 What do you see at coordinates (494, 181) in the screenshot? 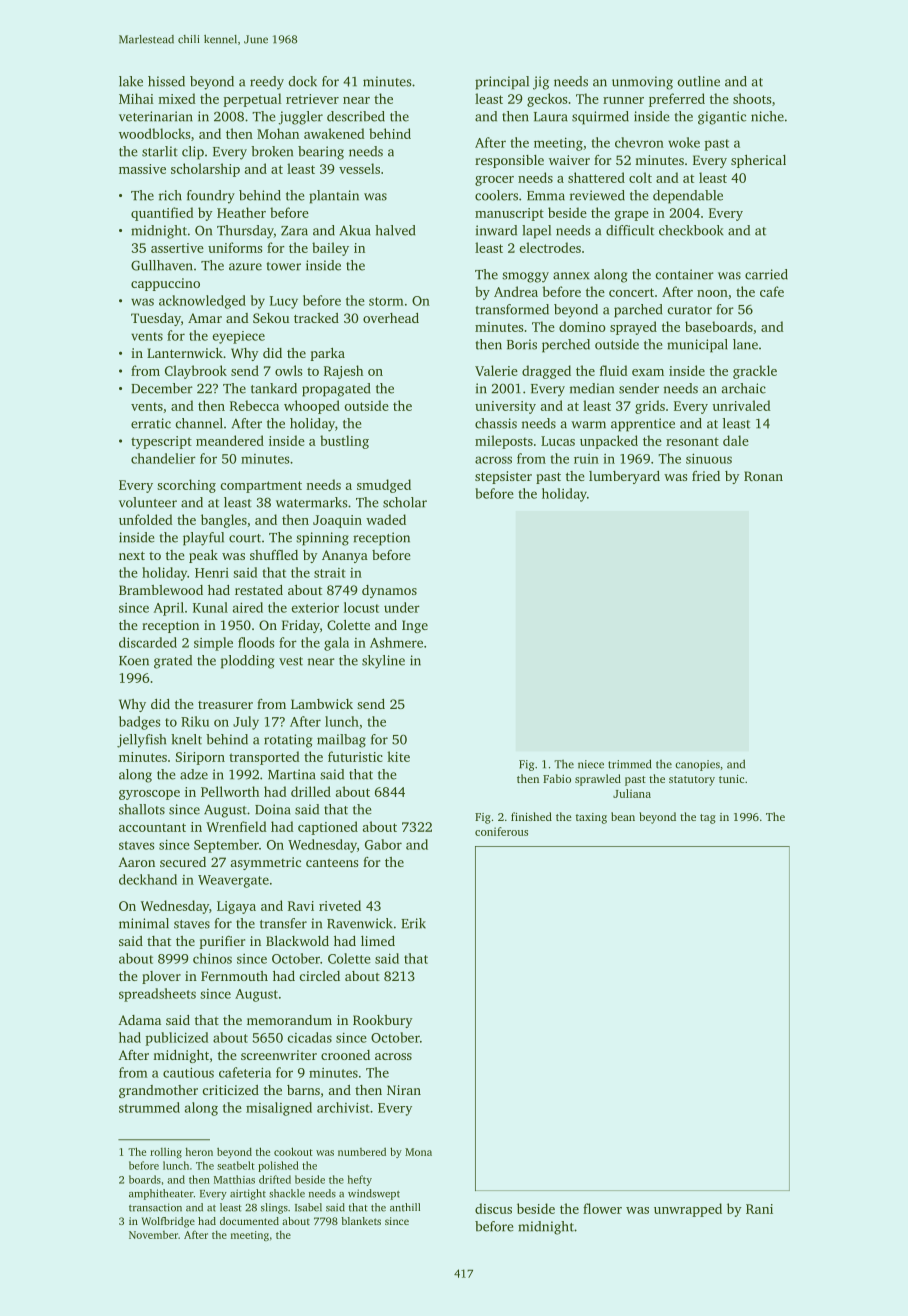
I see `grocer` at bounding box center [494, 181].
